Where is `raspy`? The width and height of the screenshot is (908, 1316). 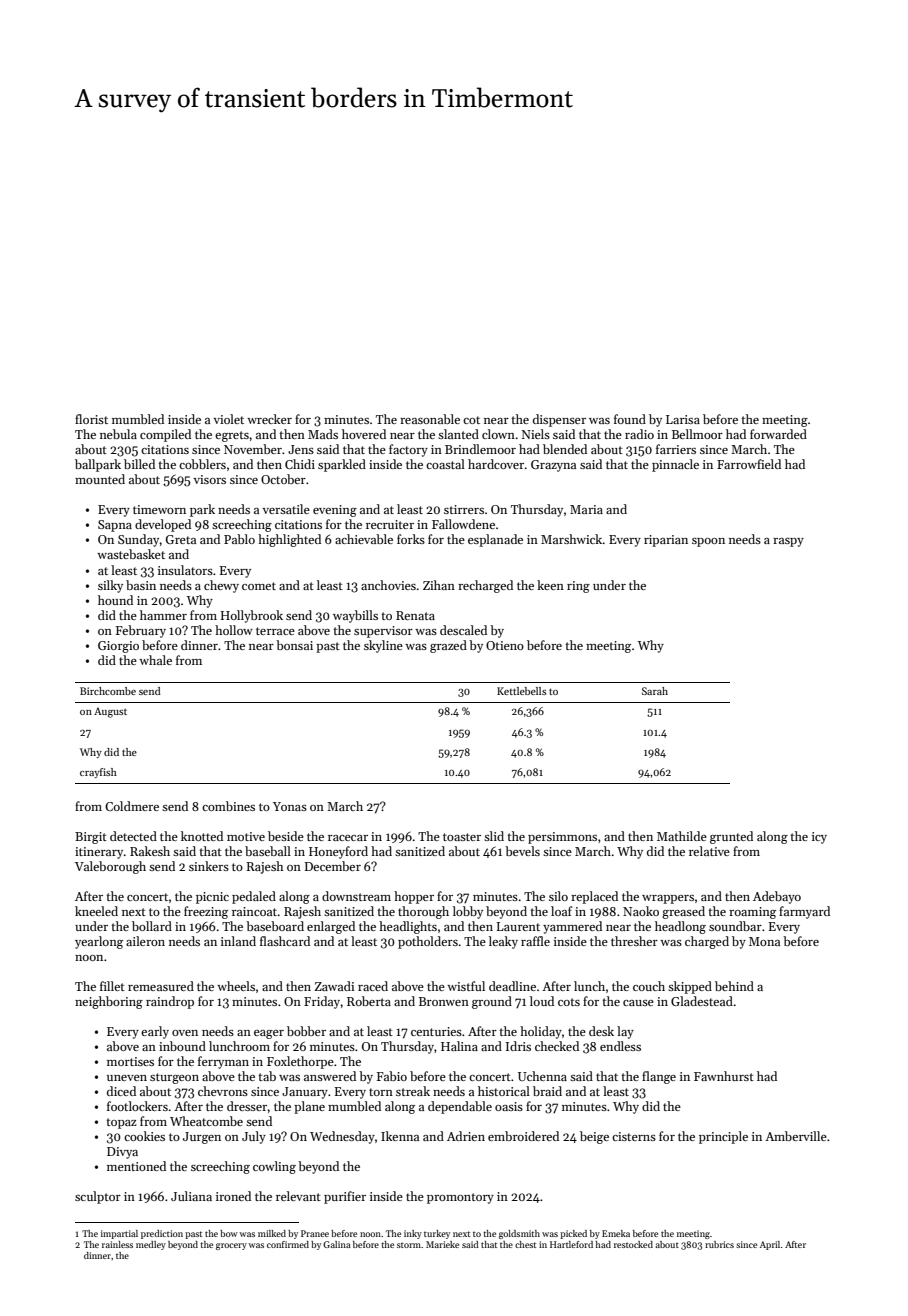
raspy is located at coordinates (788, 542).
